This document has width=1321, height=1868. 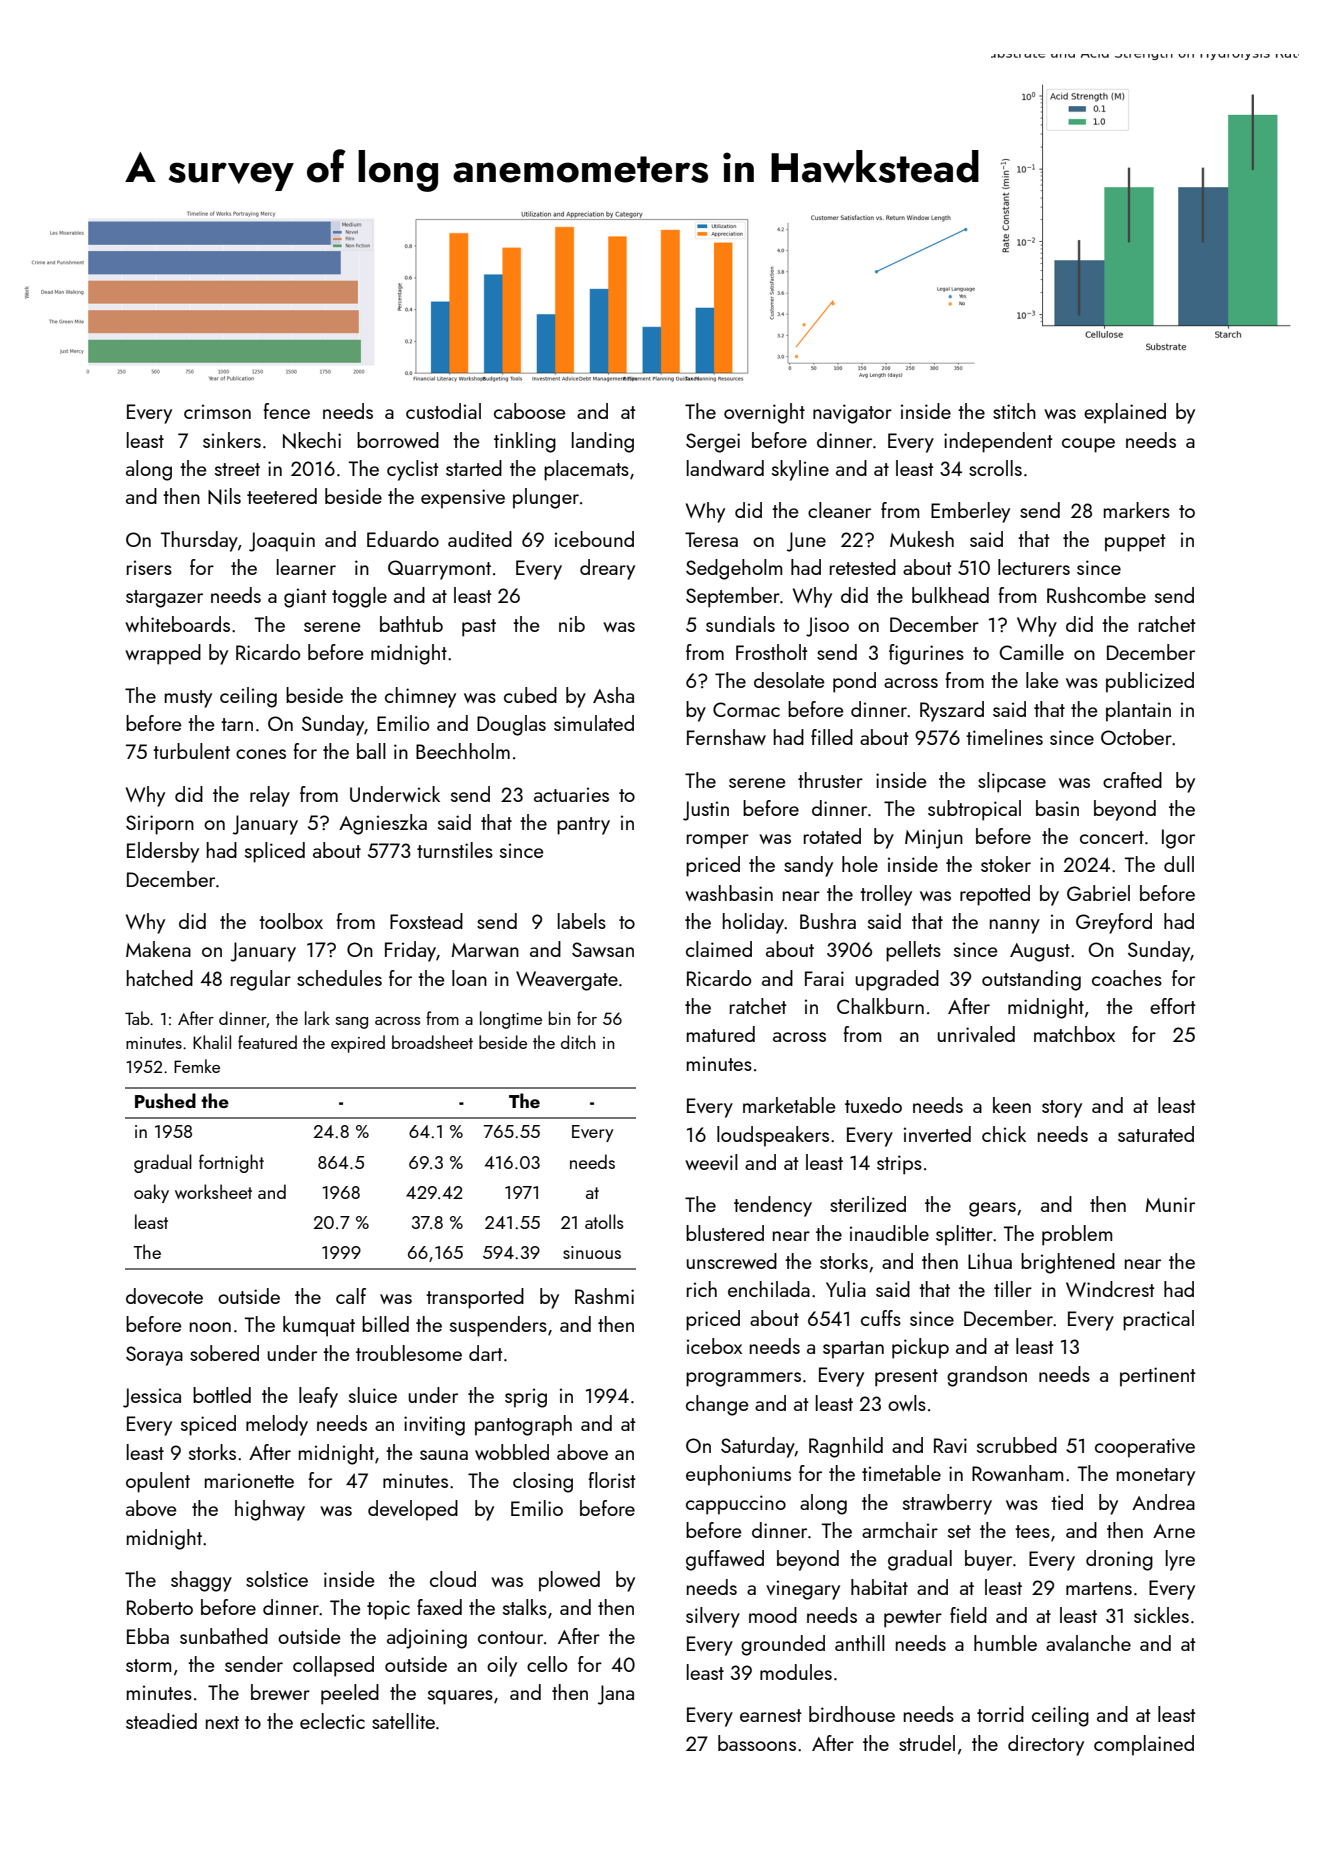 What do you see at coordinates (148, 1636) in the document?
I see `Ebba` at bounding box center [148, 1636].
